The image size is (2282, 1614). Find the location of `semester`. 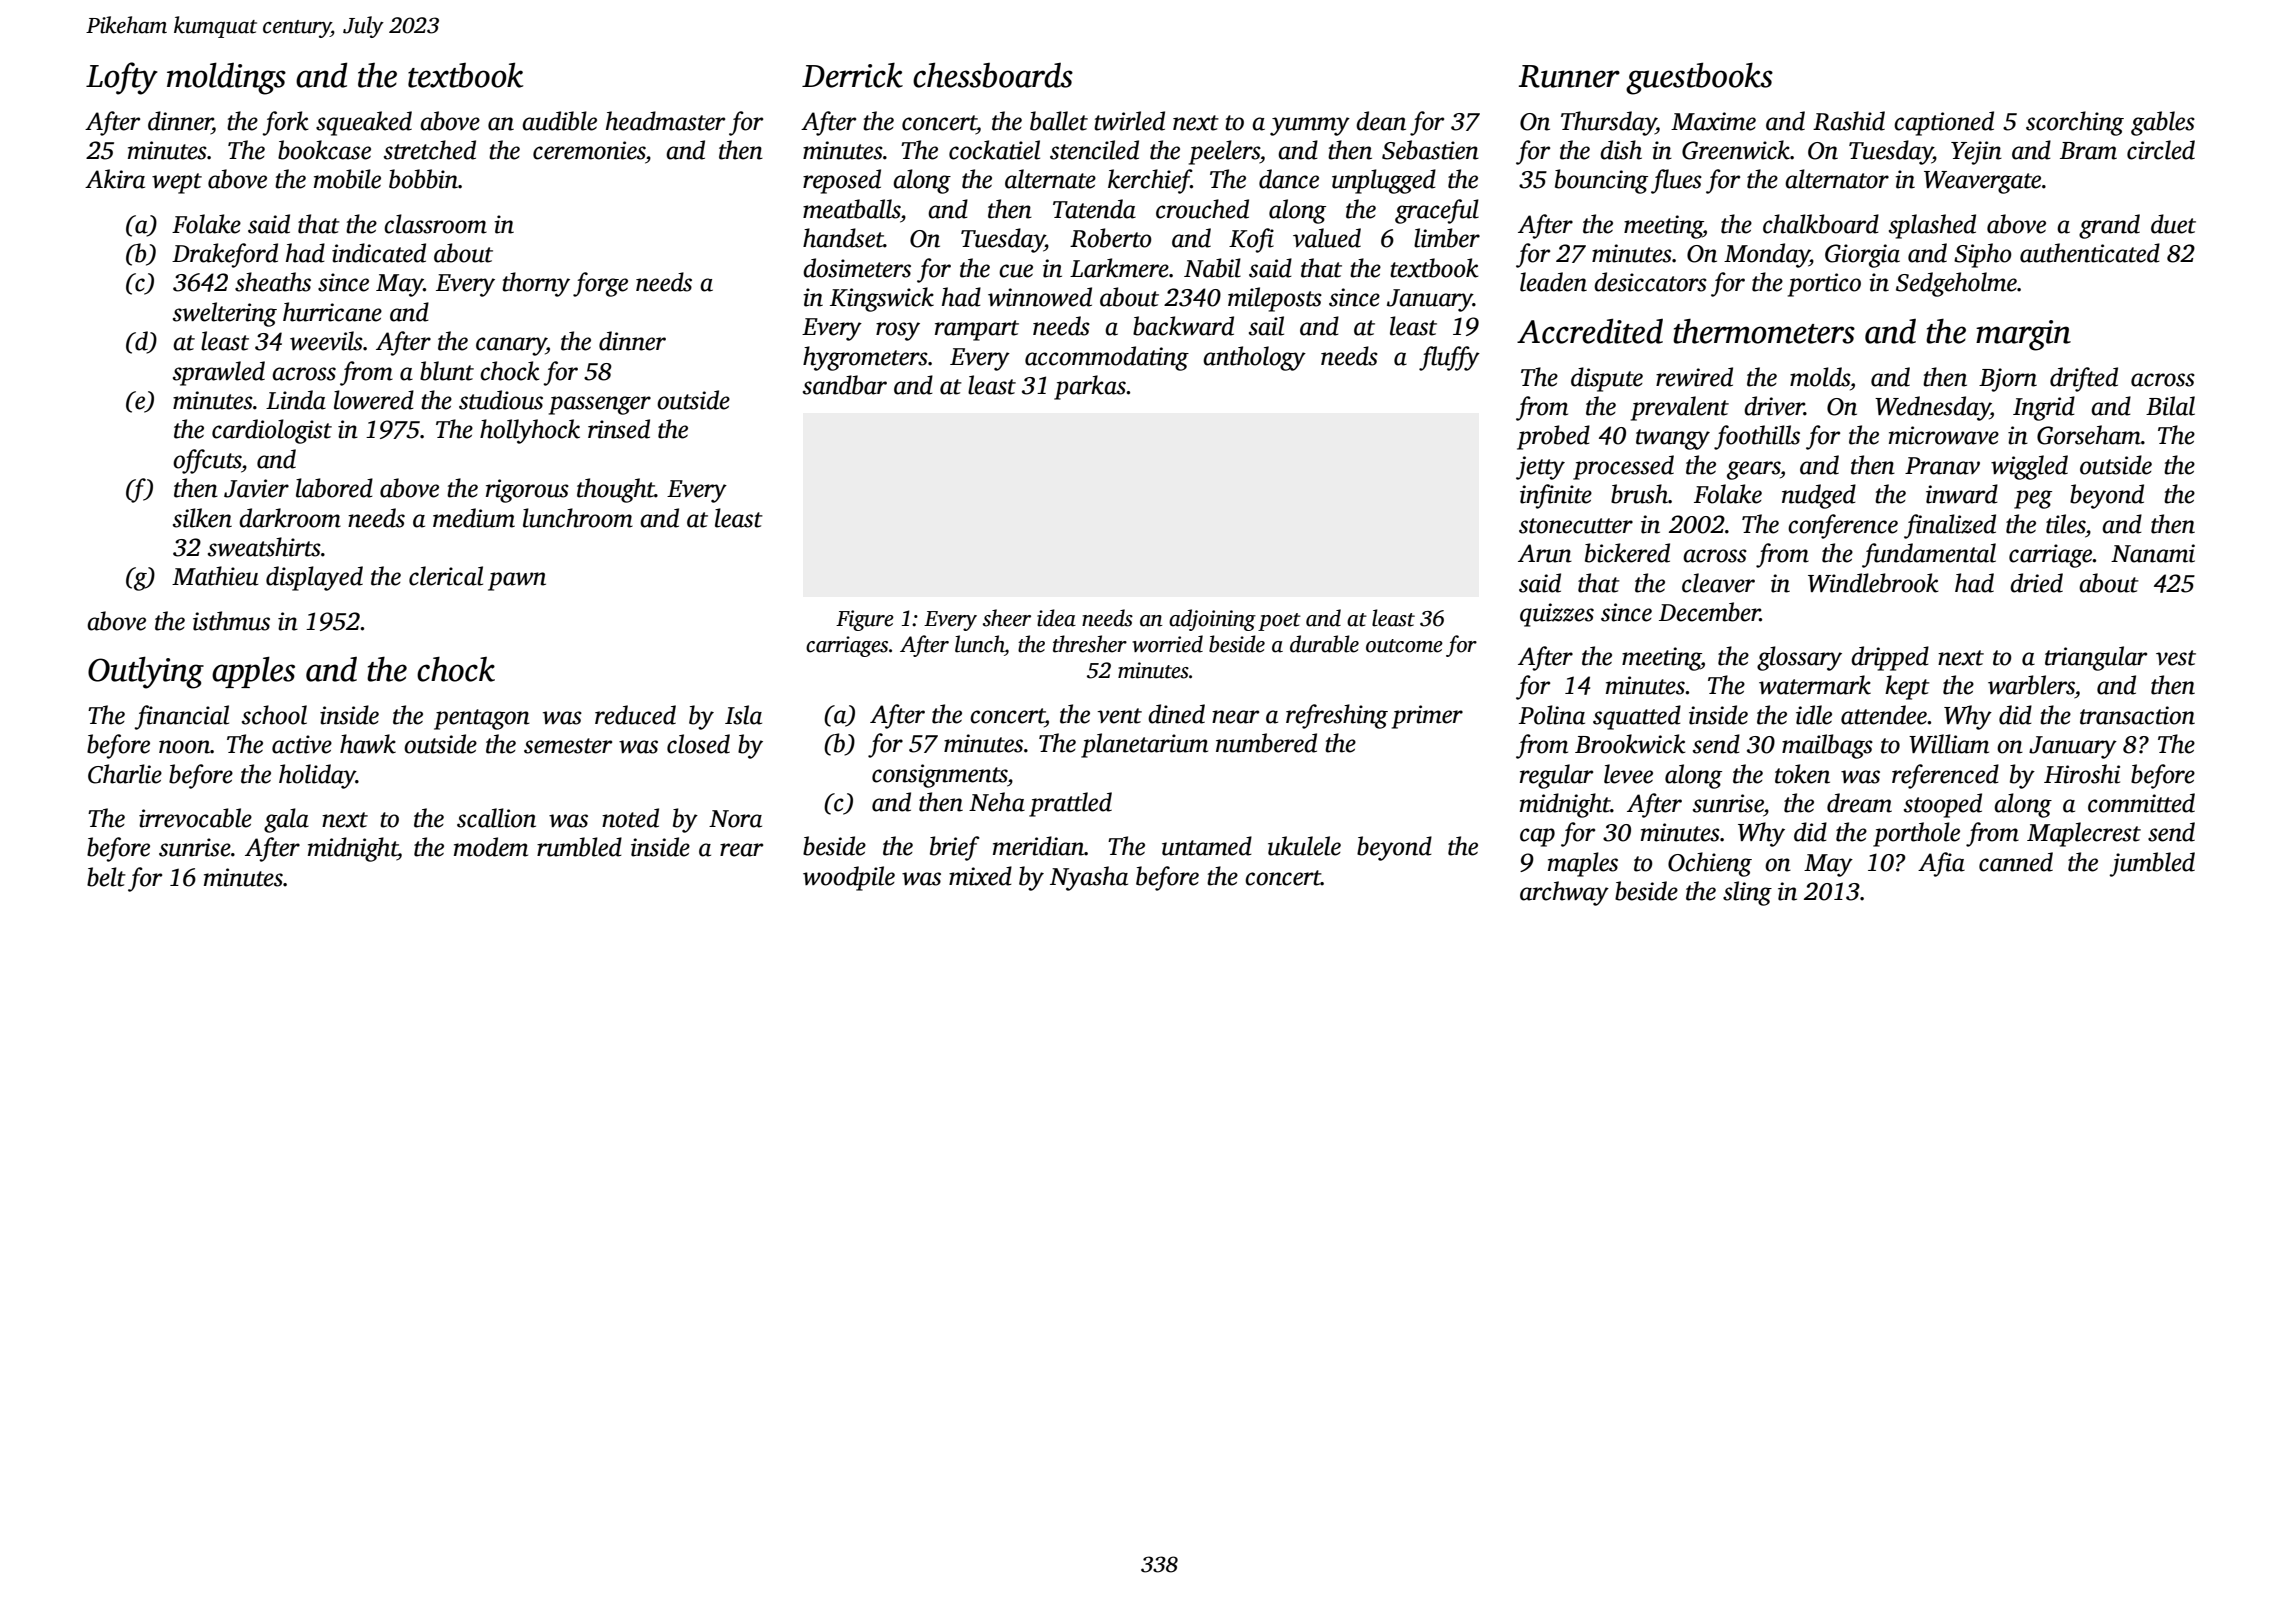

semester is located at coordinates (568, 746).
